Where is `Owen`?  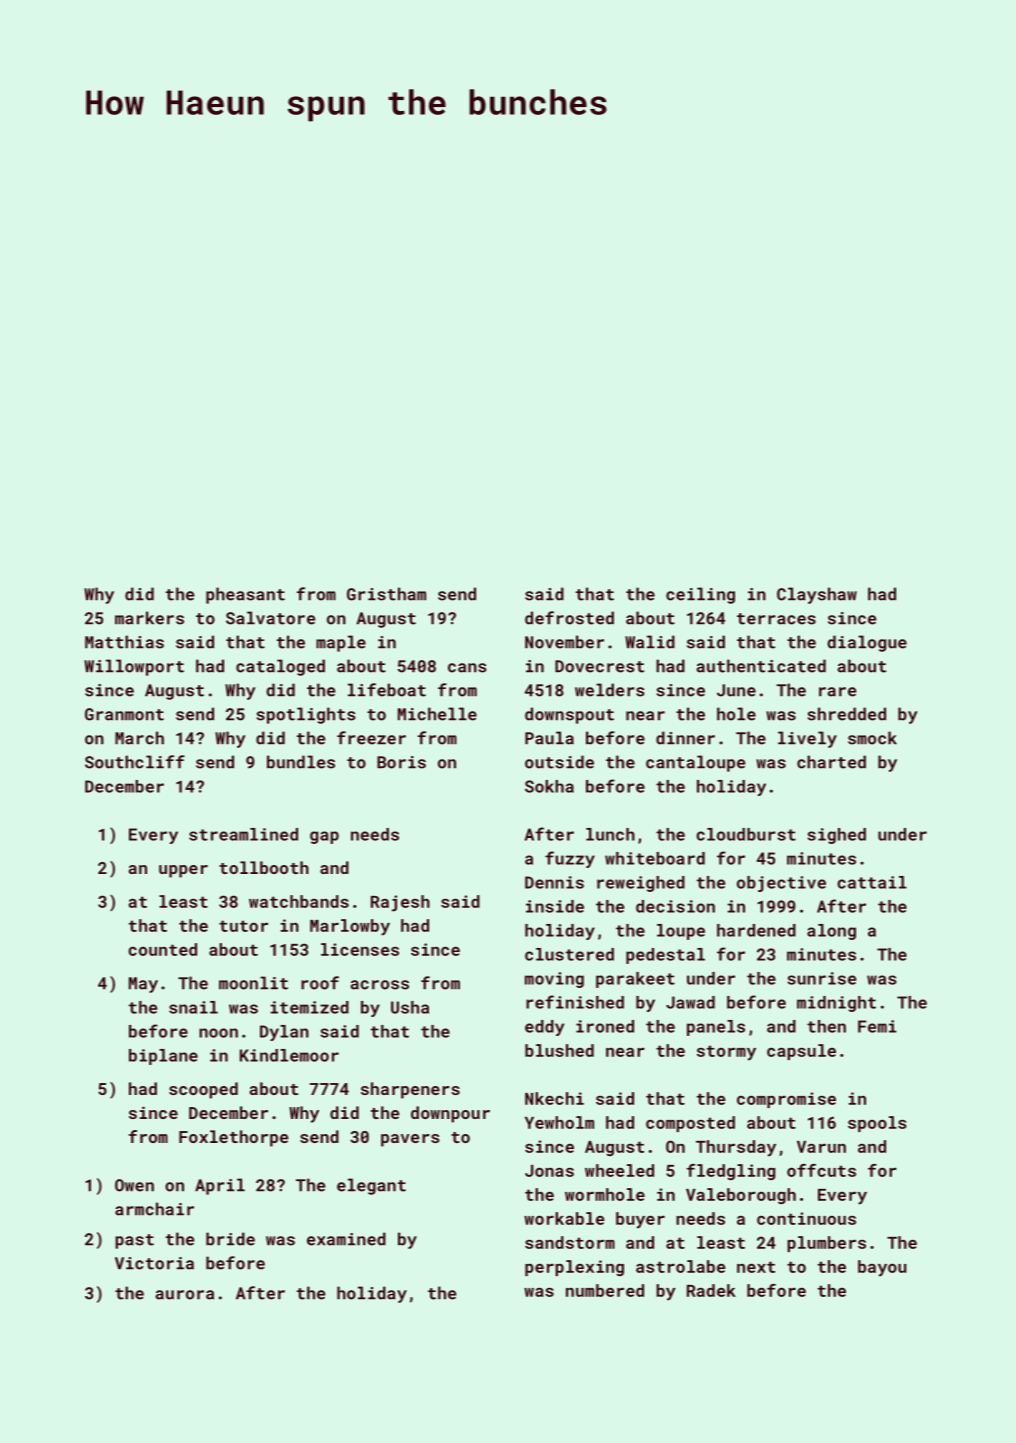
Owen is located at coordinates (134, 1185).
